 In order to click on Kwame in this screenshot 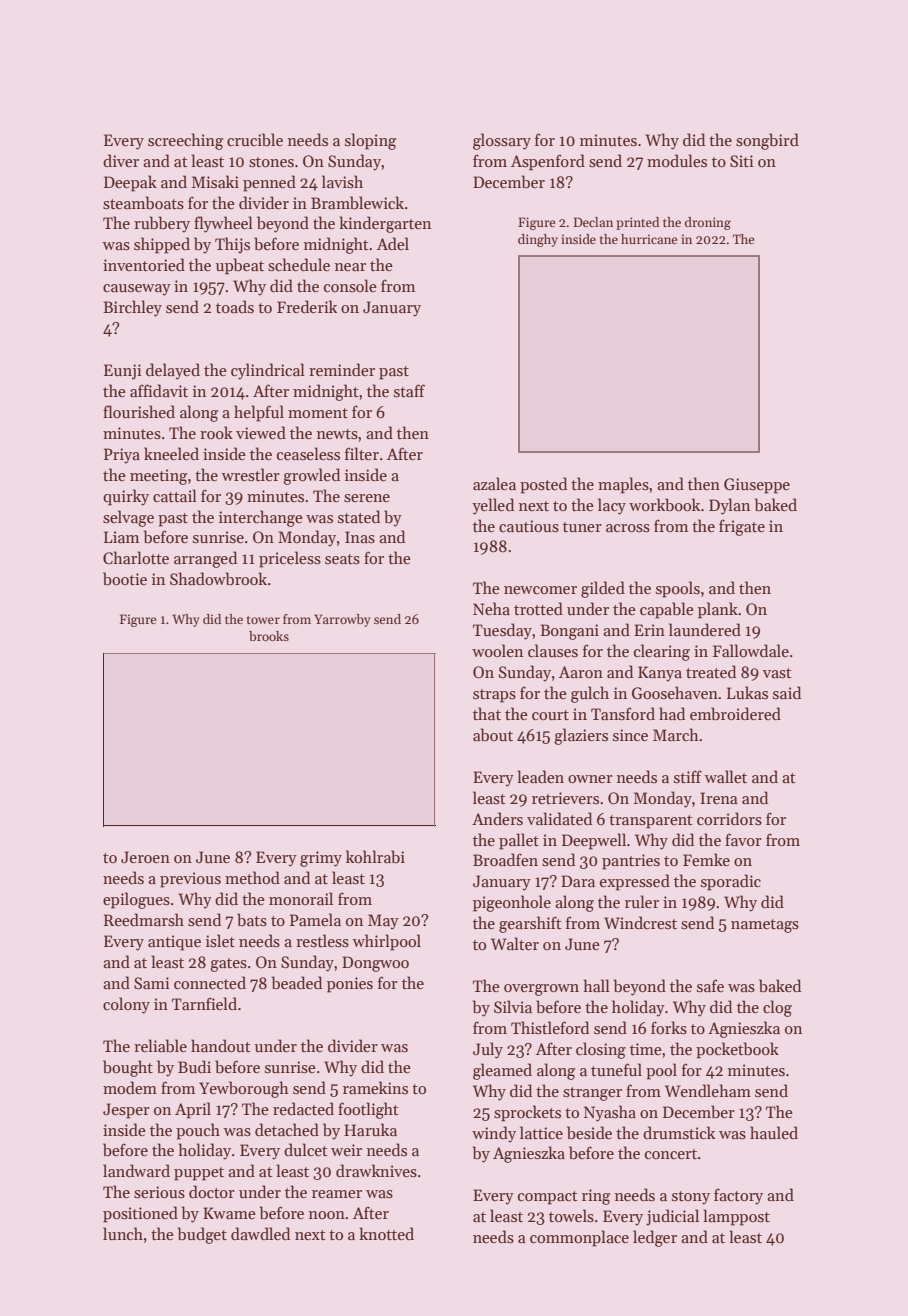, I will do `click(229, 1213)`.
